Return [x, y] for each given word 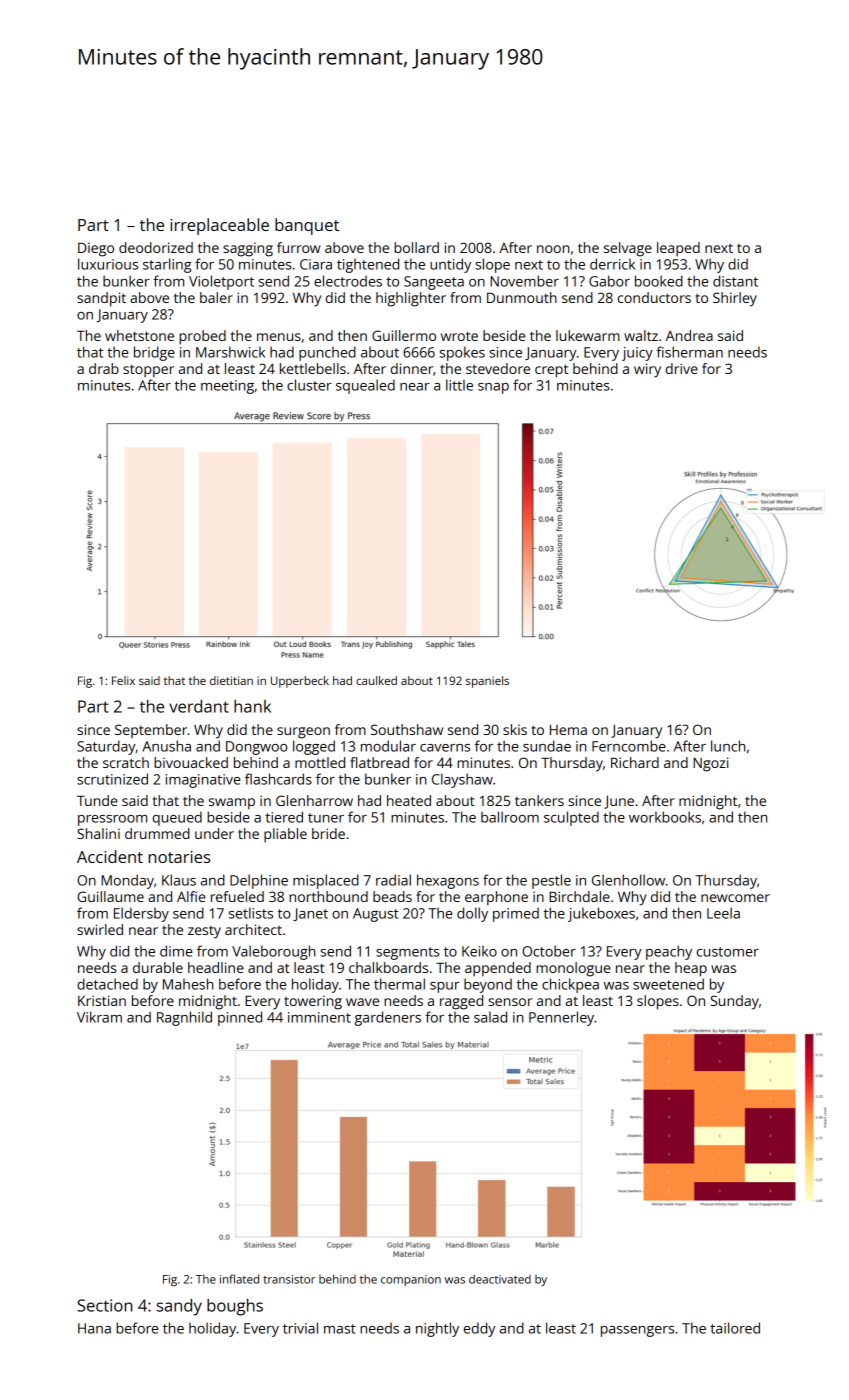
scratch [126, 762]
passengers [637, 1331]
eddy [480, 1329]
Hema [568, 730]
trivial [300, 1328]
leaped [678, 249]
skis [515, 729]
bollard [416, 247]
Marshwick [230, 352]
